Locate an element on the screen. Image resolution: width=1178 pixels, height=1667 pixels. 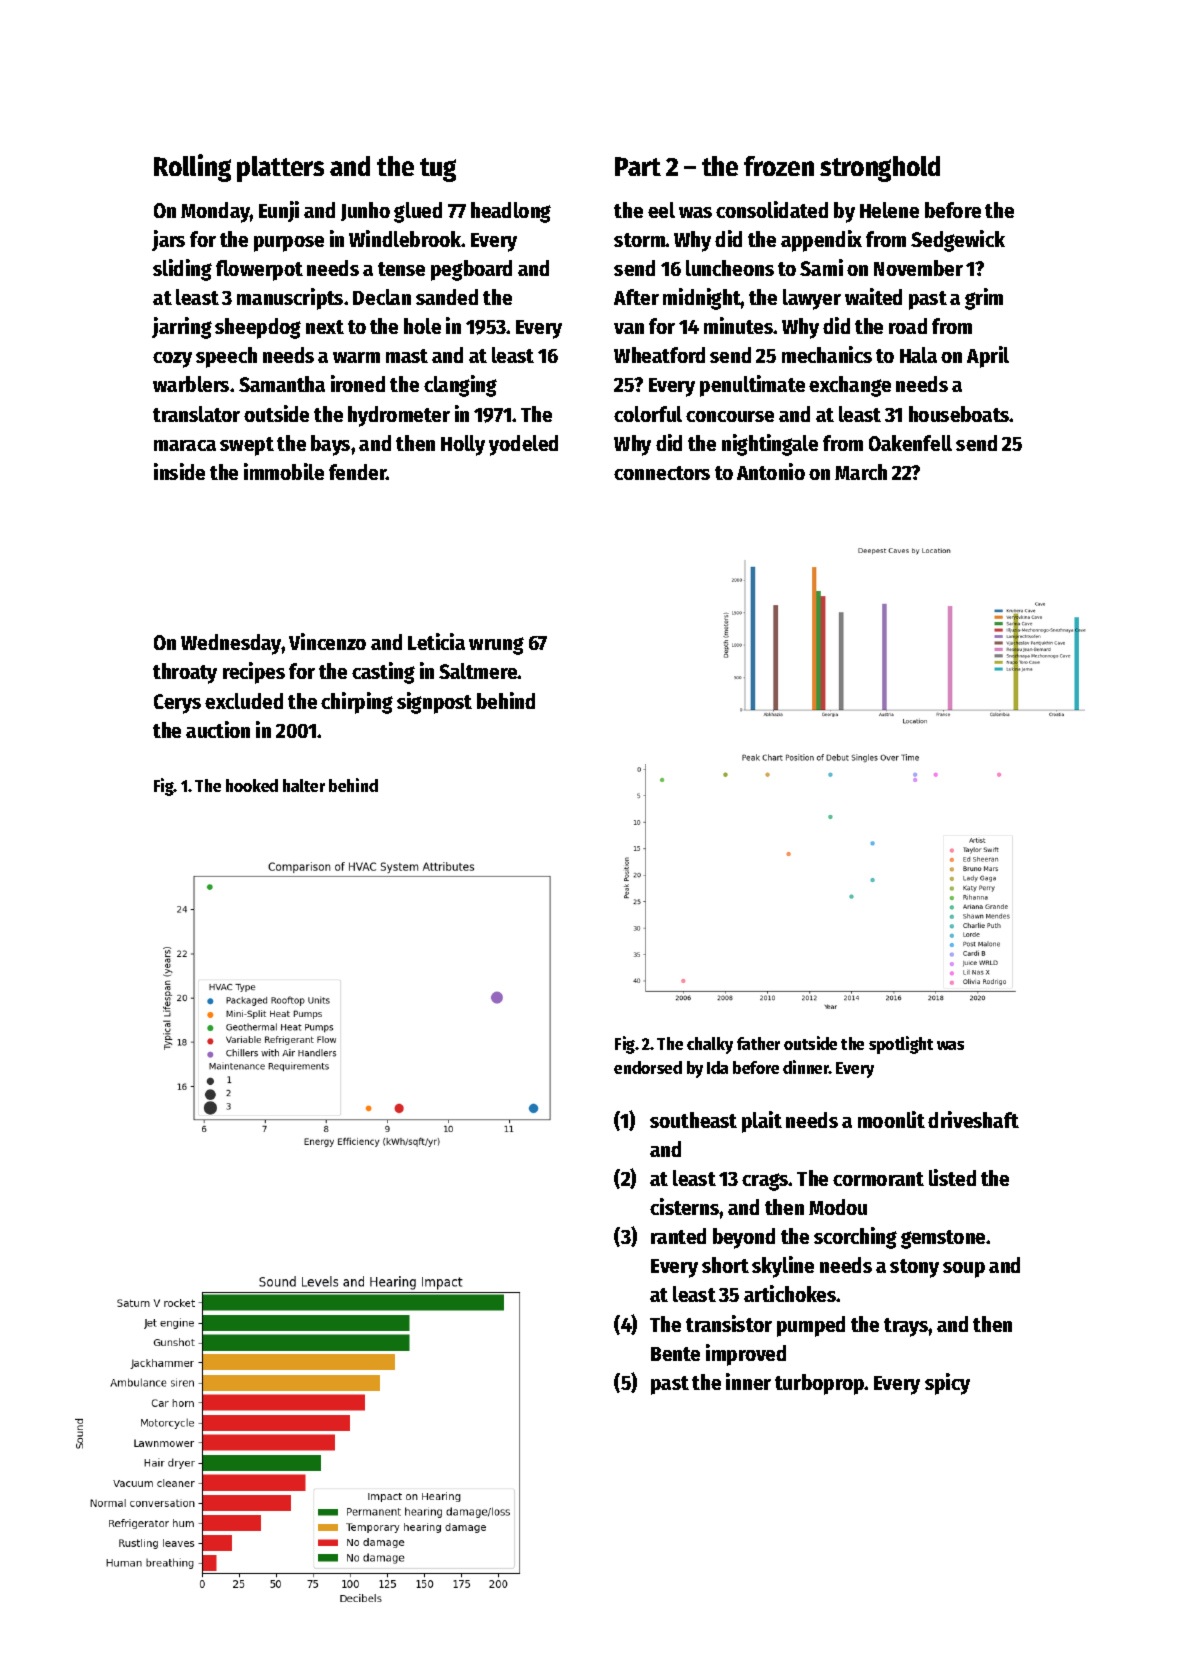
stronghold is located at coordinates (880, 169).
